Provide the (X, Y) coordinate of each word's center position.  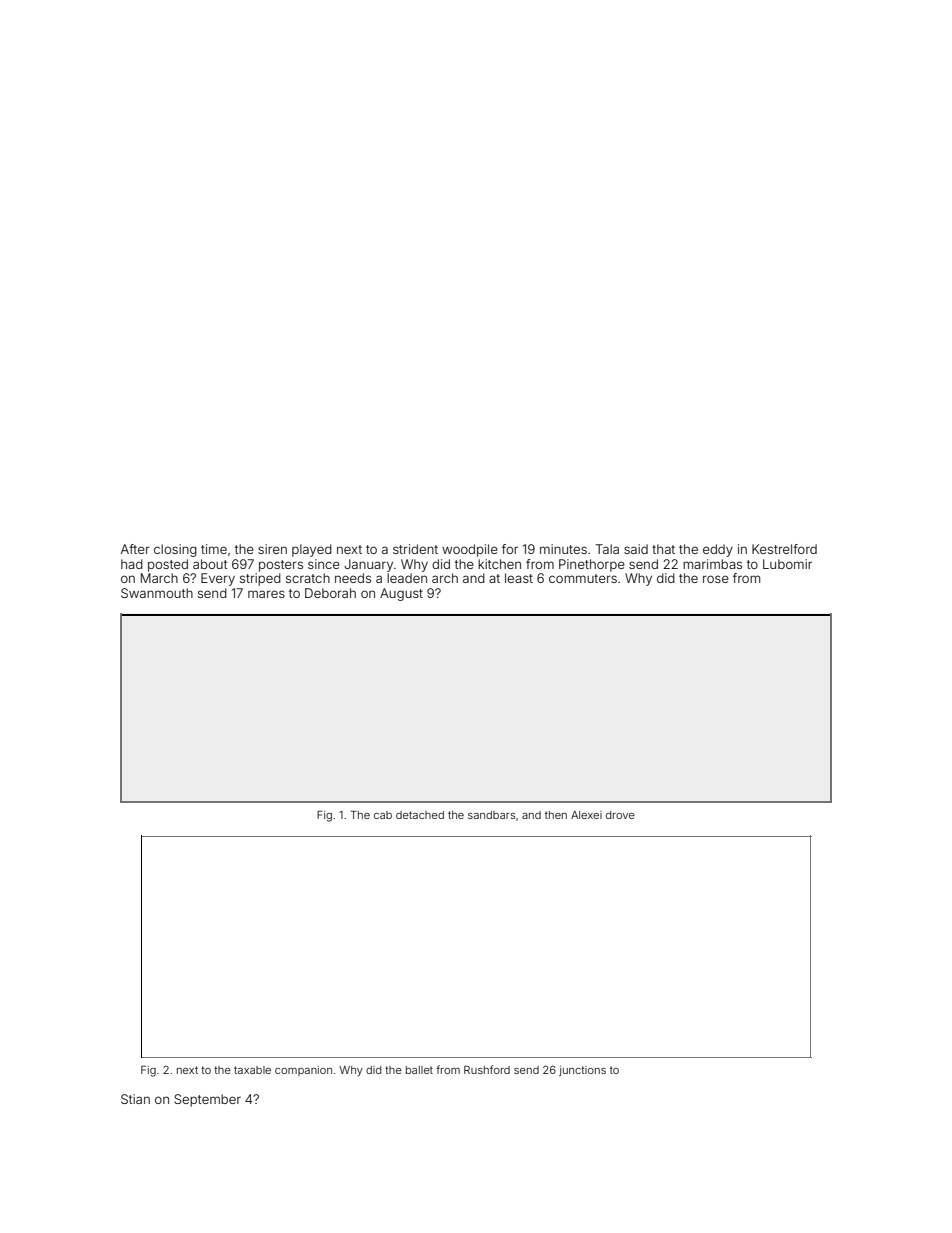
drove (620, 815)
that (663, 549)
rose (716, 579)
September (207, 1100)
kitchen (499, 564)
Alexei (586, 815)
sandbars (491, 815)
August (401, 594)
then (556, 815)
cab (383, 815)
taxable (252, 1070)
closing (175, 550)
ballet (419, 1070)
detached (420, 815)
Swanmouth (157, 593)
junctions (582, 1071)
